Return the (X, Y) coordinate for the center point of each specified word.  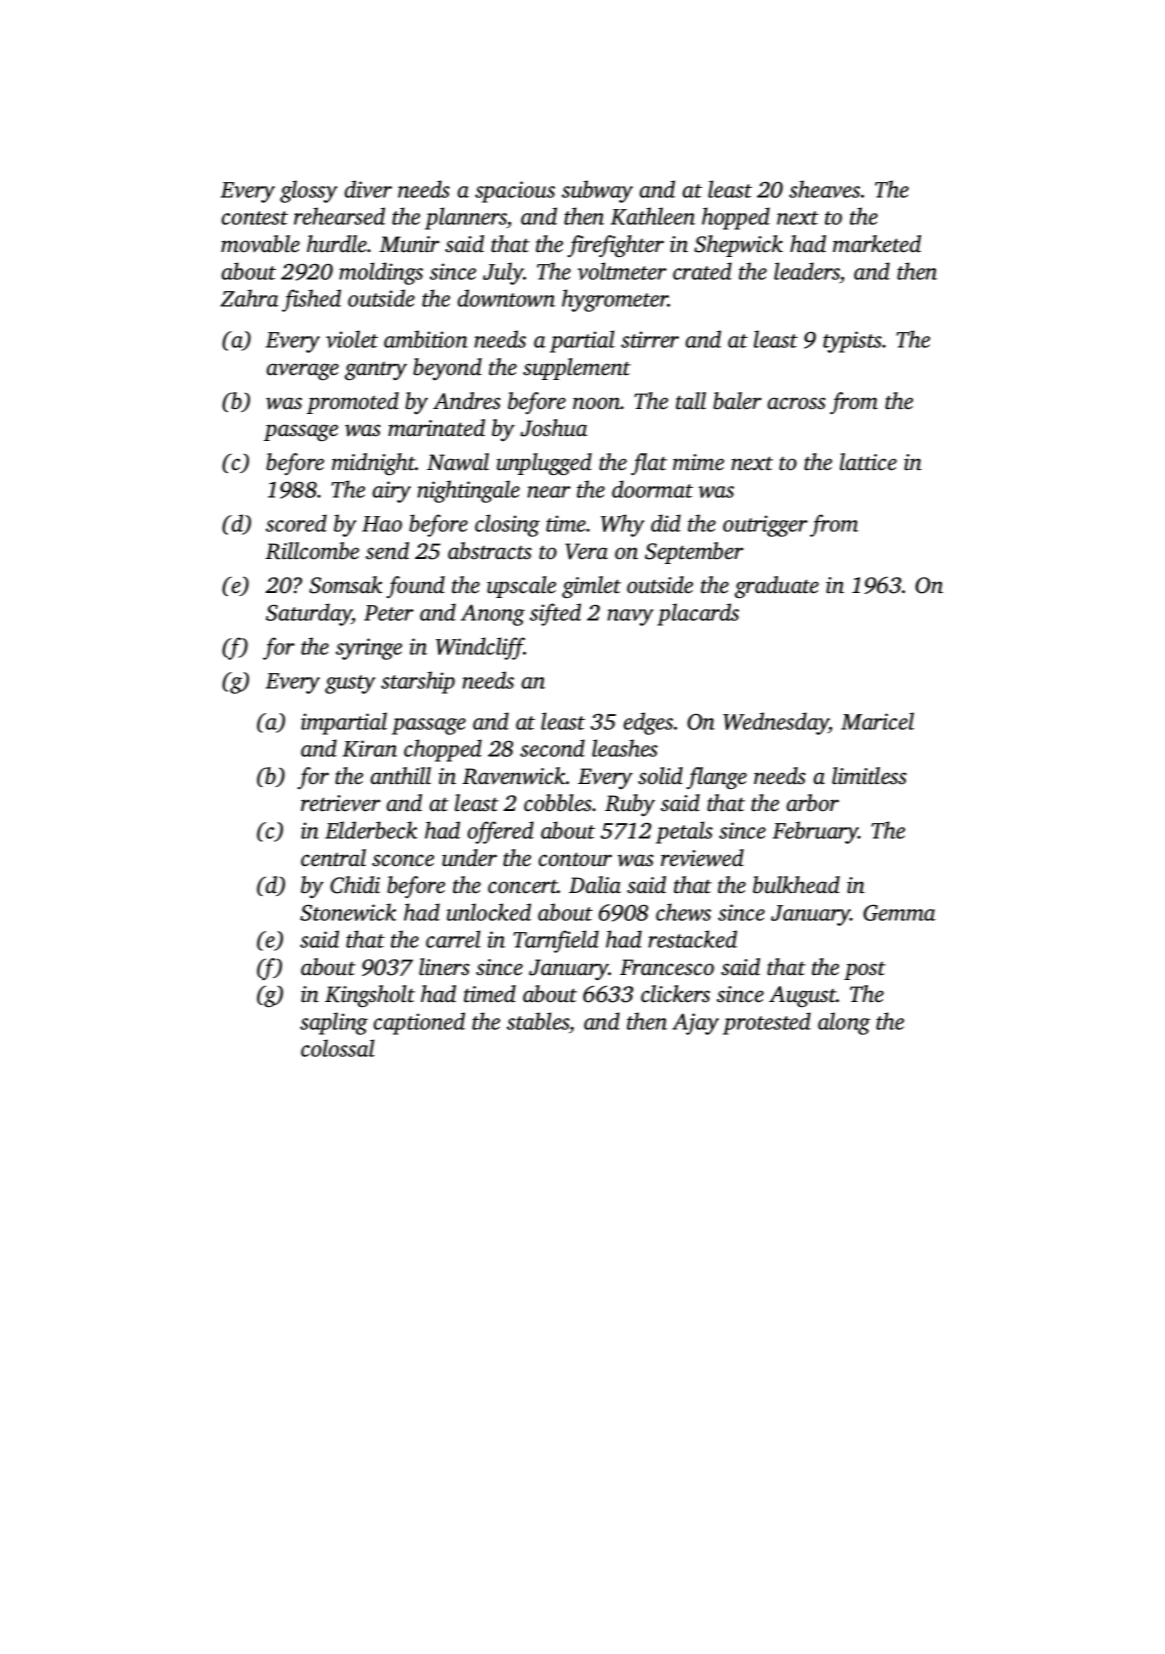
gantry (376, 371)
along (844, 1023)
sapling (334, 1023)
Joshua (553, 428)
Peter (389, 613)
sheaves (824, 189)
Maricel (877, 721)
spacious (515, 192)
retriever (341, 803)
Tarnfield (556, 941)
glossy (308, 191)
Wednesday (776, 723)
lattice (868, 462)
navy (630, 617)
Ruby (630, 805)
